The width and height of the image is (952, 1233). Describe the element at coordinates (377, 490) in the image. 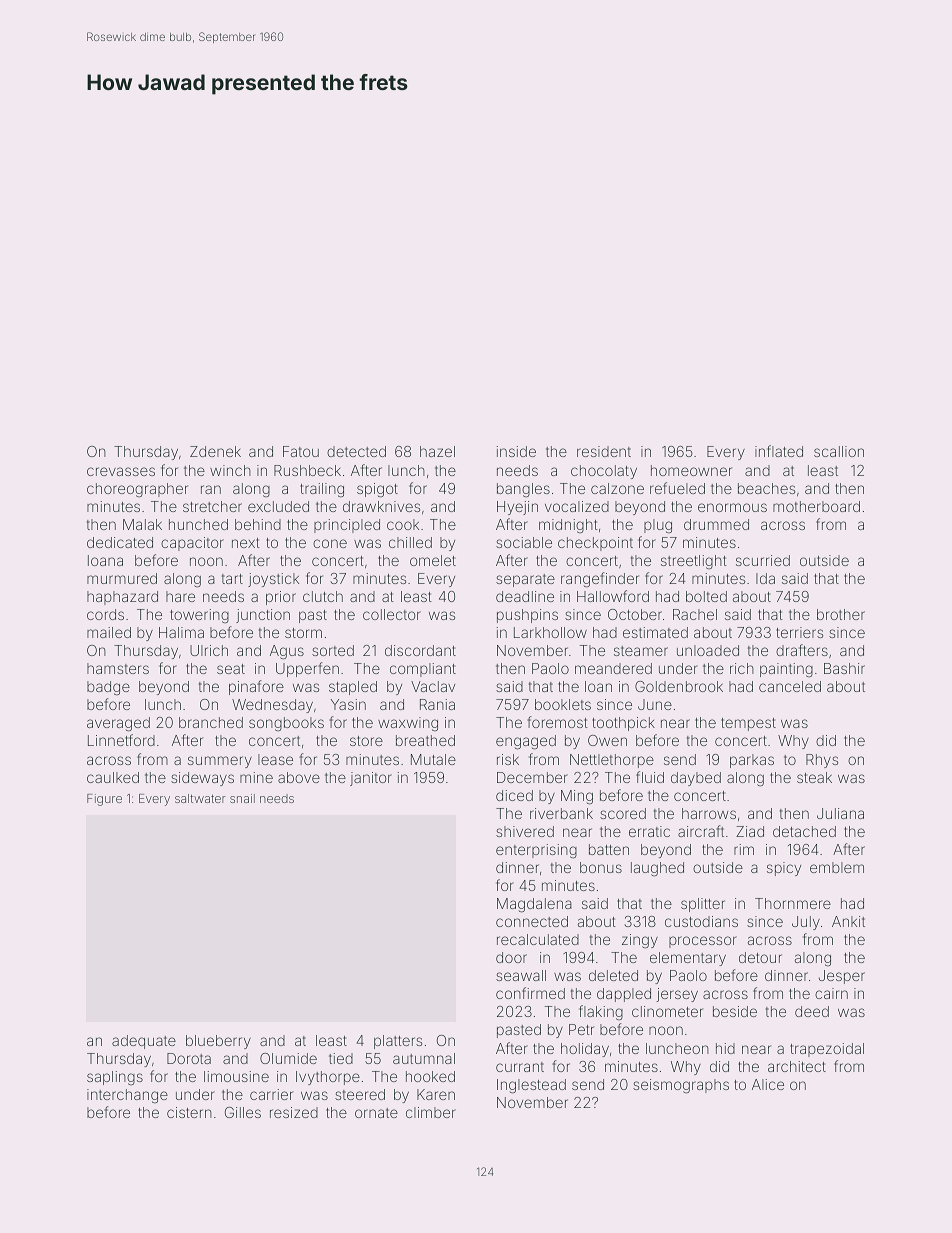

I see `spigot` at that location.
